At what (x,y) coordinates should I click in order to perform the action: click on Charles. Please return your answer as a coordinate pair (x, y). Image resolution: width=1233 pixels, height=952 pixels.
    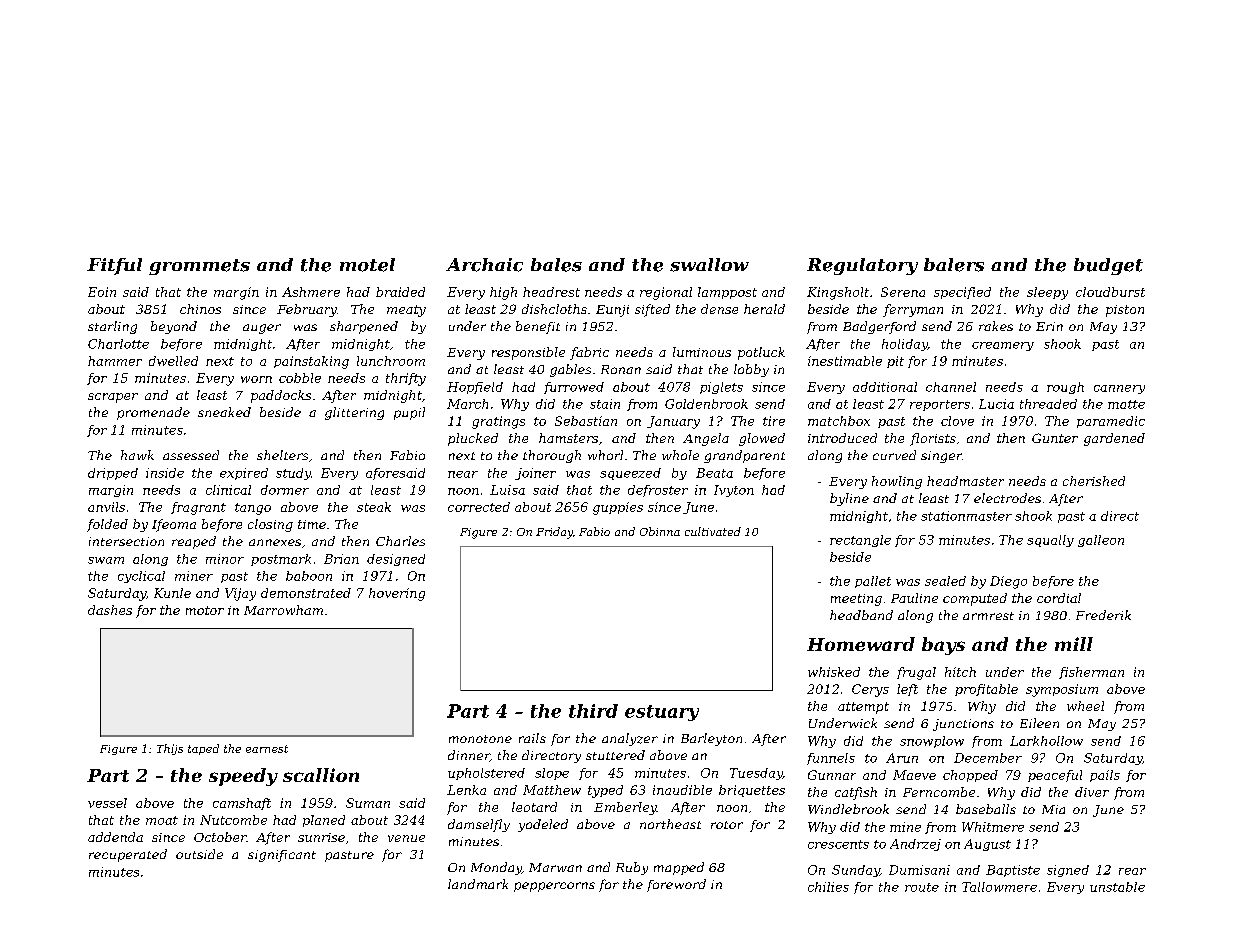
    Looking at the image, I should click on (400, 541).
